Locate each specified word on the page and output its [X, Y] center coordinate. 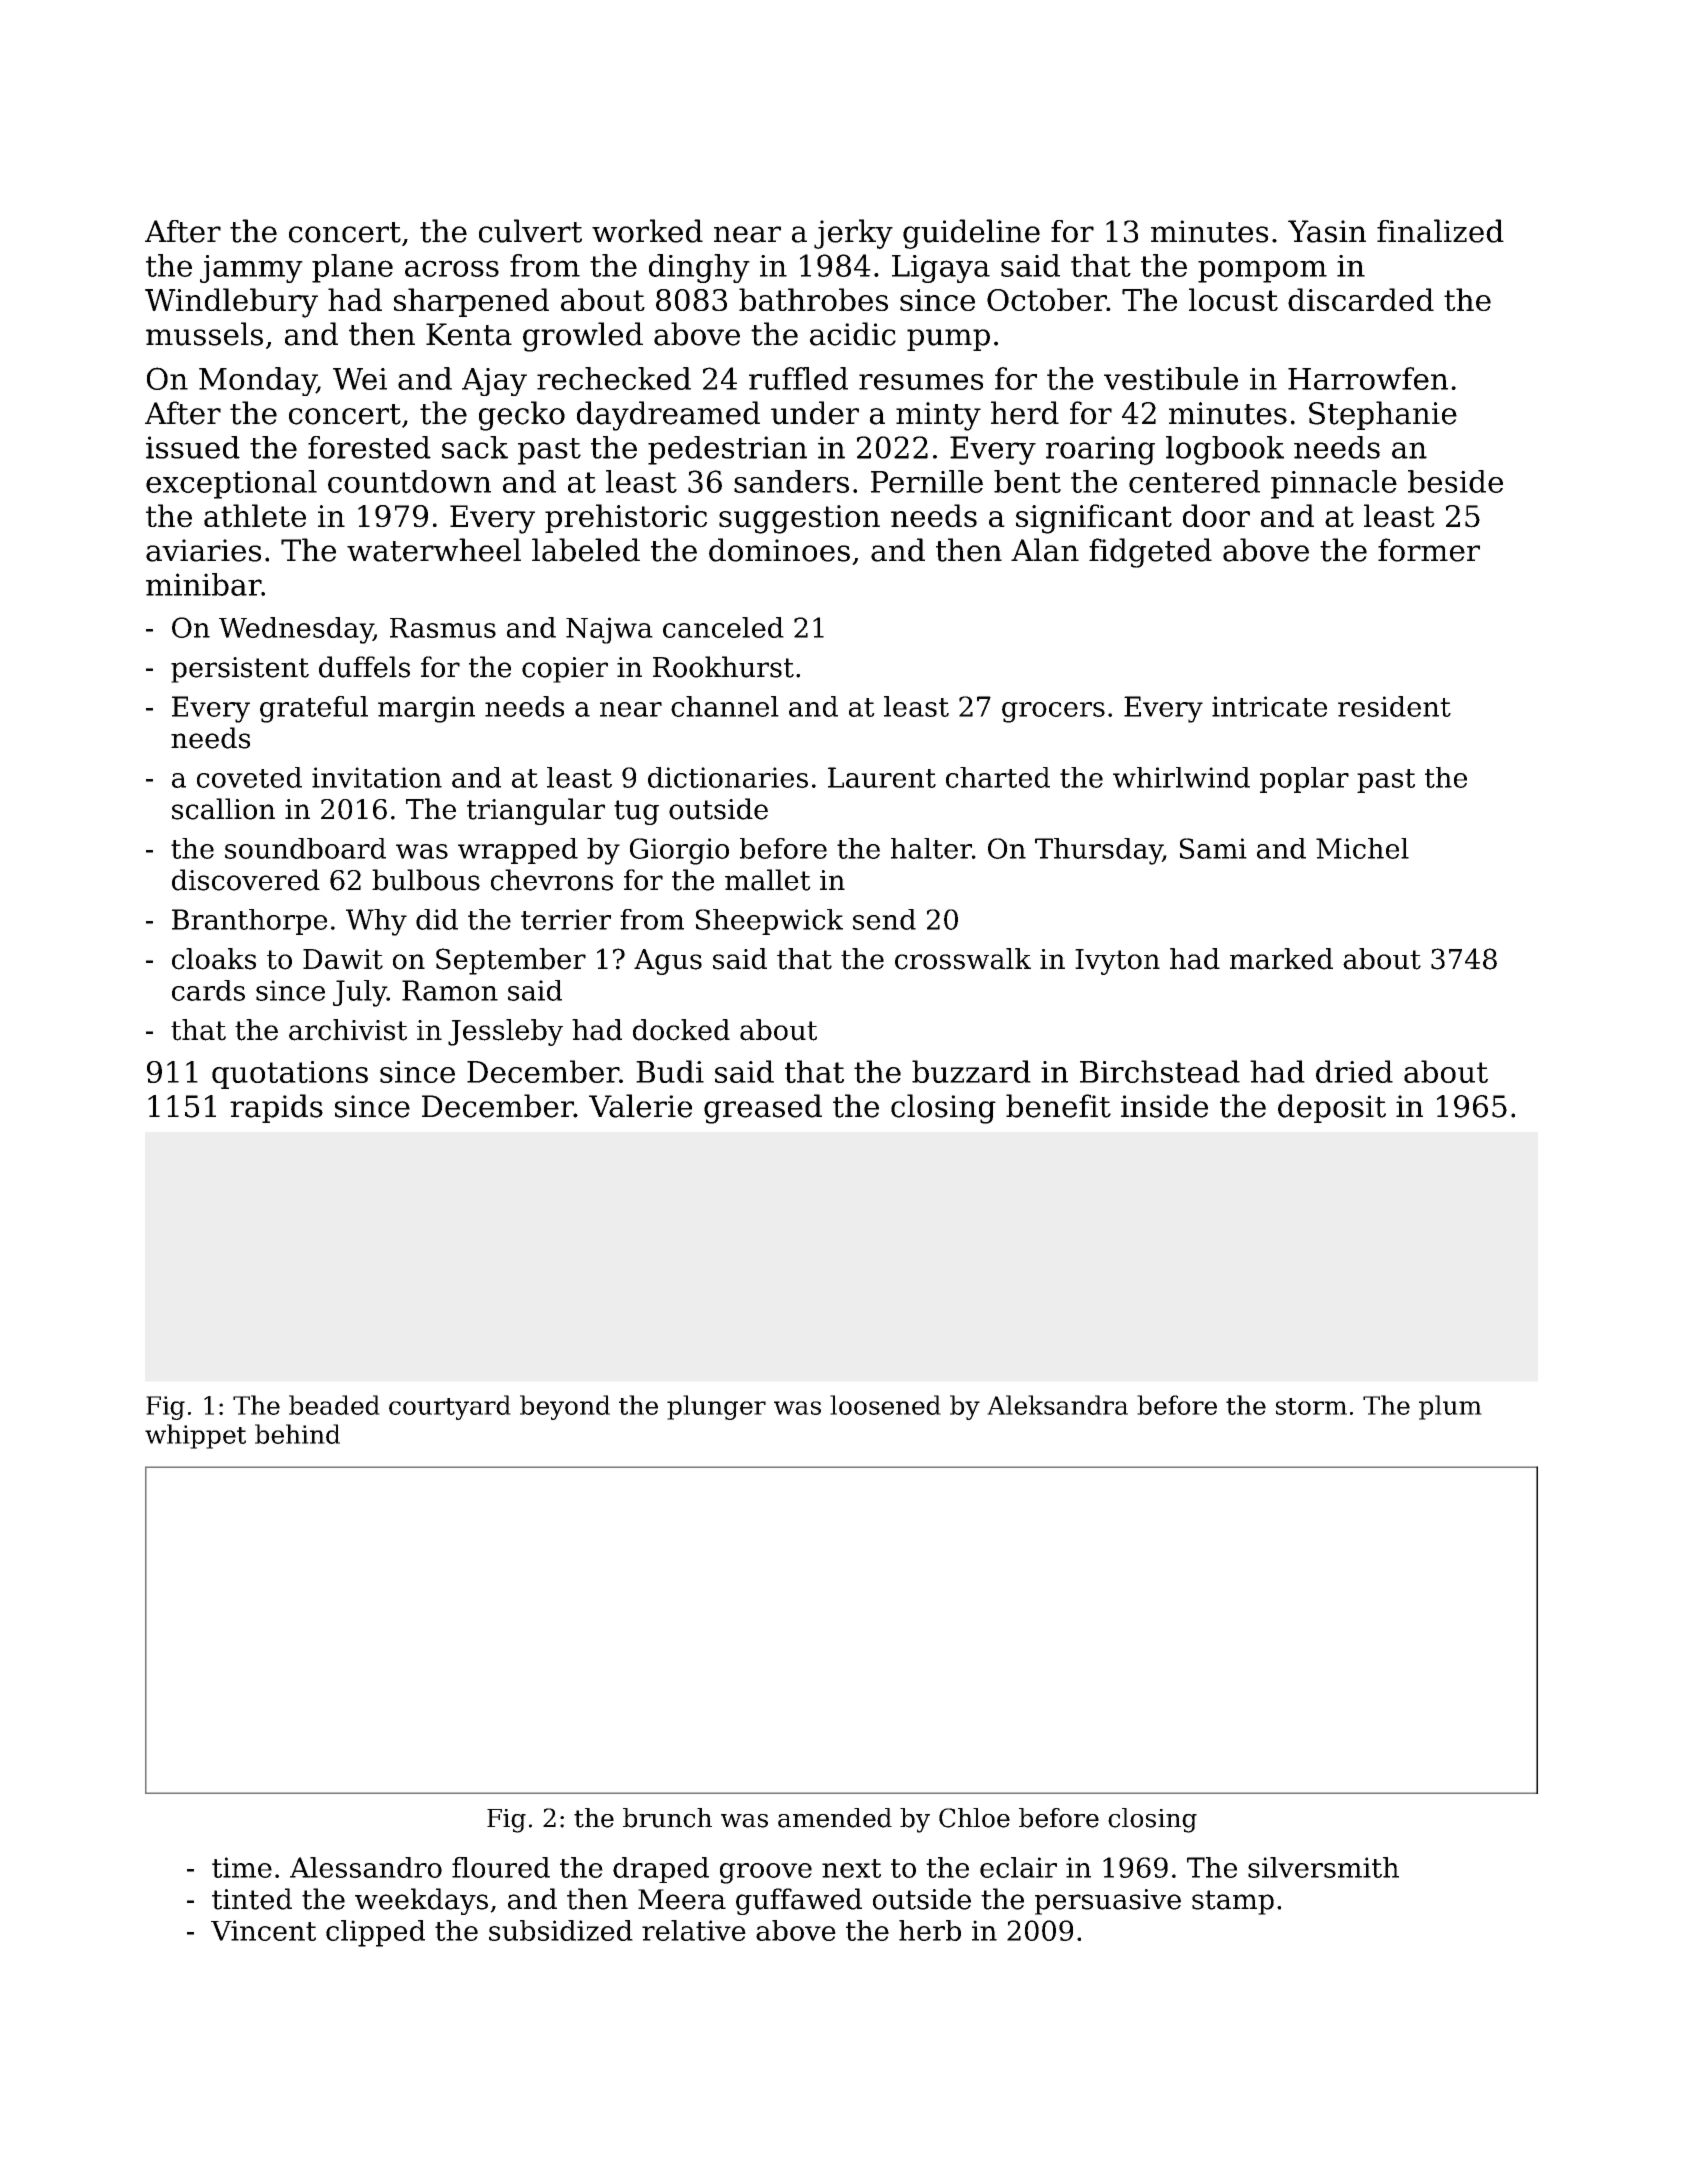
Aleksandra [1057, 1405]
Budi [670, 1071]
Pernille [927, 481]
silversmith [1323, 1867]
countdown [409, 481]
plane [352, 268]
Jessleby [505, 1032]
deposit [1332, 1108]
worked [647, 231]
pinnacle [1334, 484]
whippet [195, 1436]
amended [835, 1818]
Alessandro [366, 1867]
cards [208, 990]
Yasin [1327, 231]
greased [763, 1109]
